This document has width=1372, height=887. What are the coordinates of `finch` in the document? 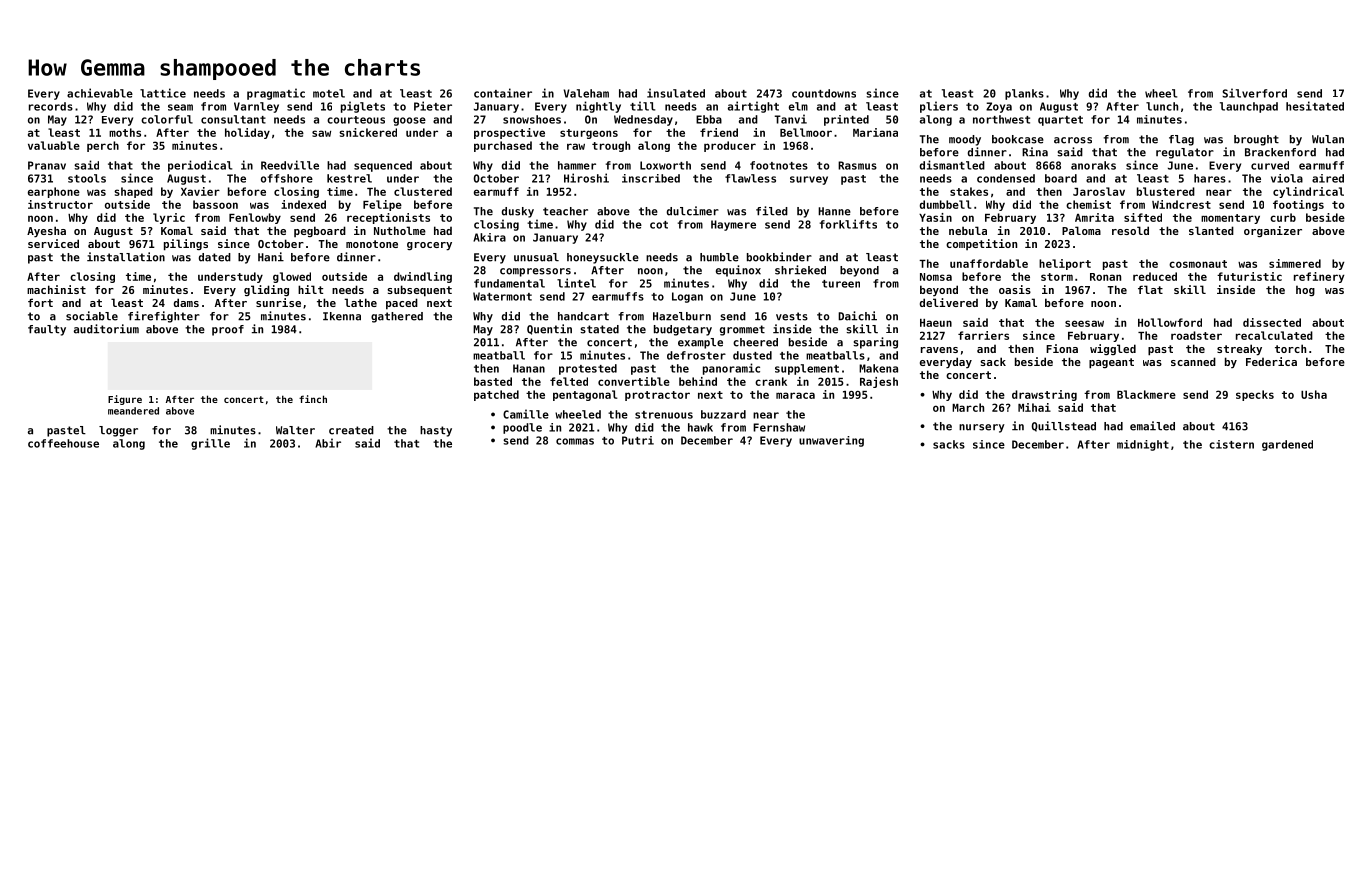 It's located at (313, 399).
